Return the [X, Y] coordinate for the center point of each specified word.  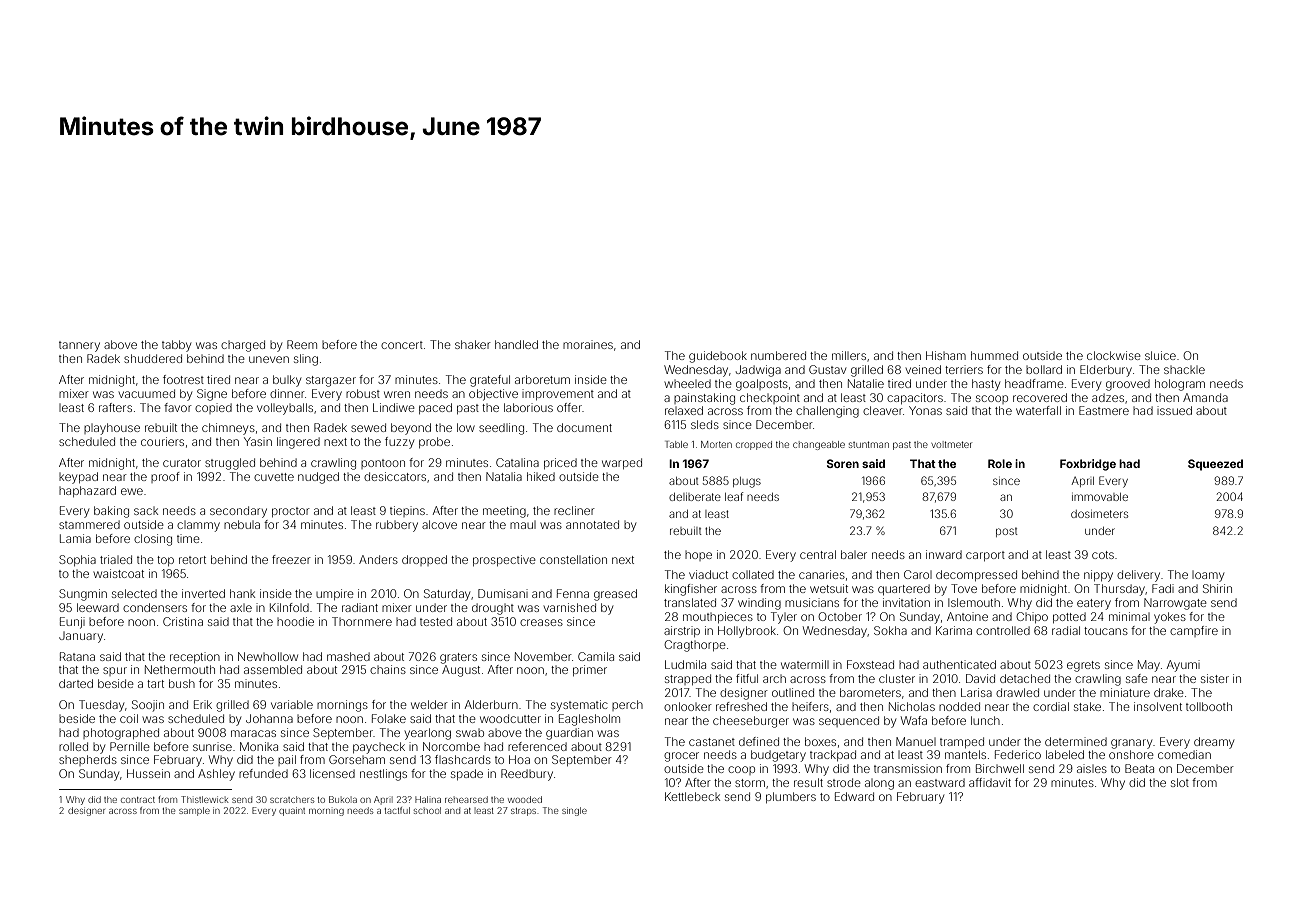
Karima [954, 630]
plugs [747, 482]
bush [182, 683]
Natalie [866, 383]
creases [541, 622]
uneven [269, 359]
